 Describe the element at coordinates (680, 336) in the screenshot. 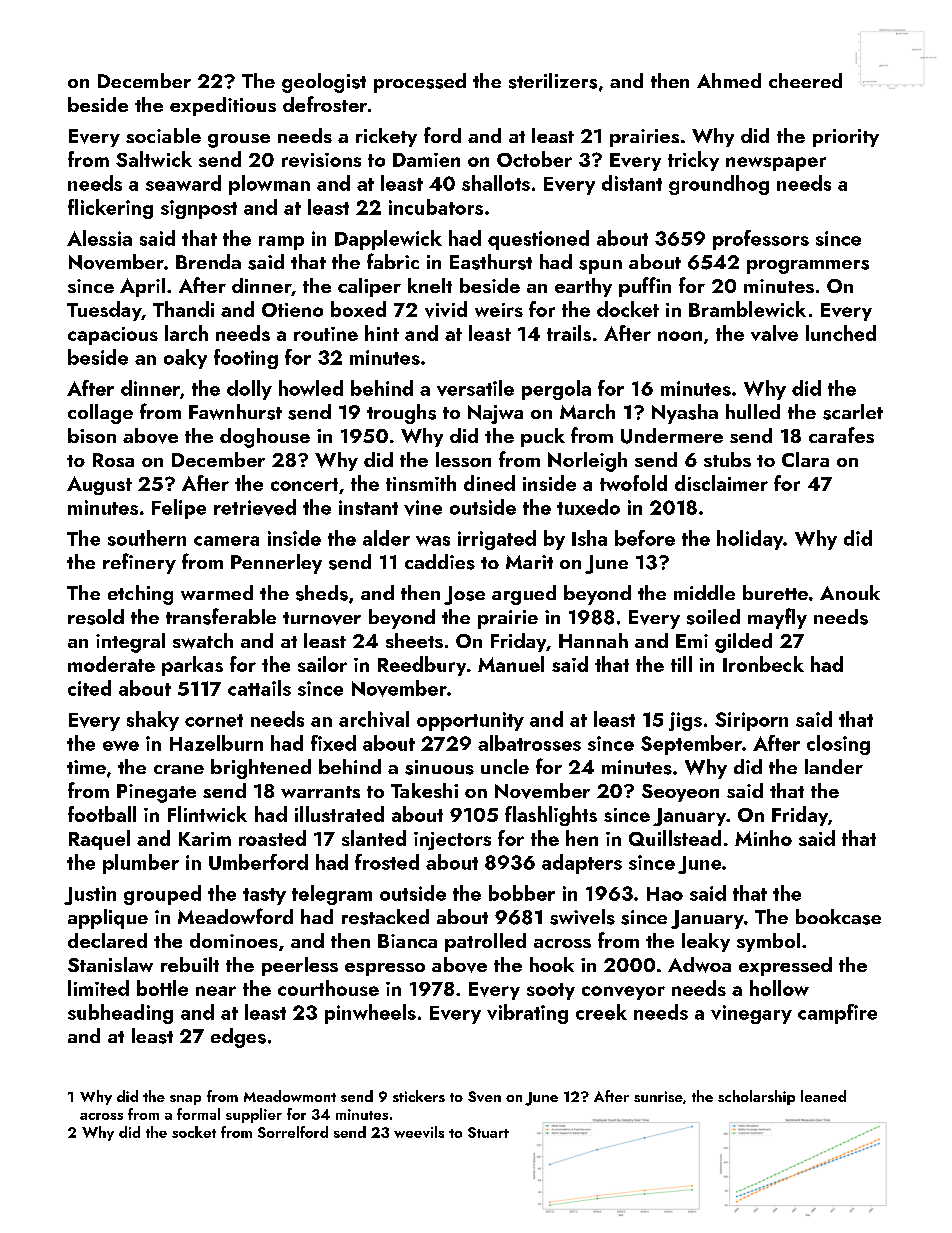

I see `noon` at that location.
